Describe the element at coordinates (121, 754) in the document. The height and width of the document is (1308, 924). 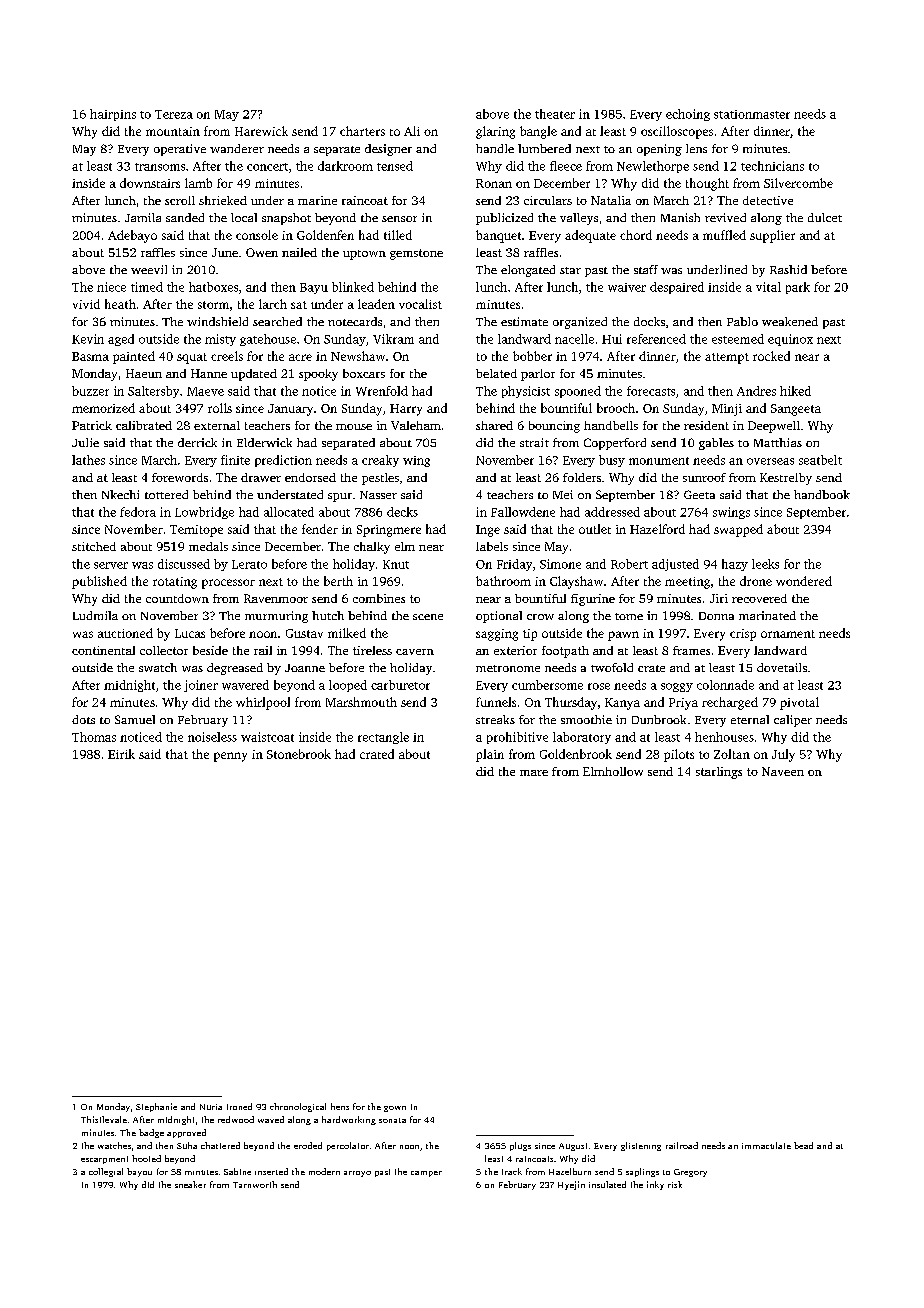
I see `Eirik` at that location.
